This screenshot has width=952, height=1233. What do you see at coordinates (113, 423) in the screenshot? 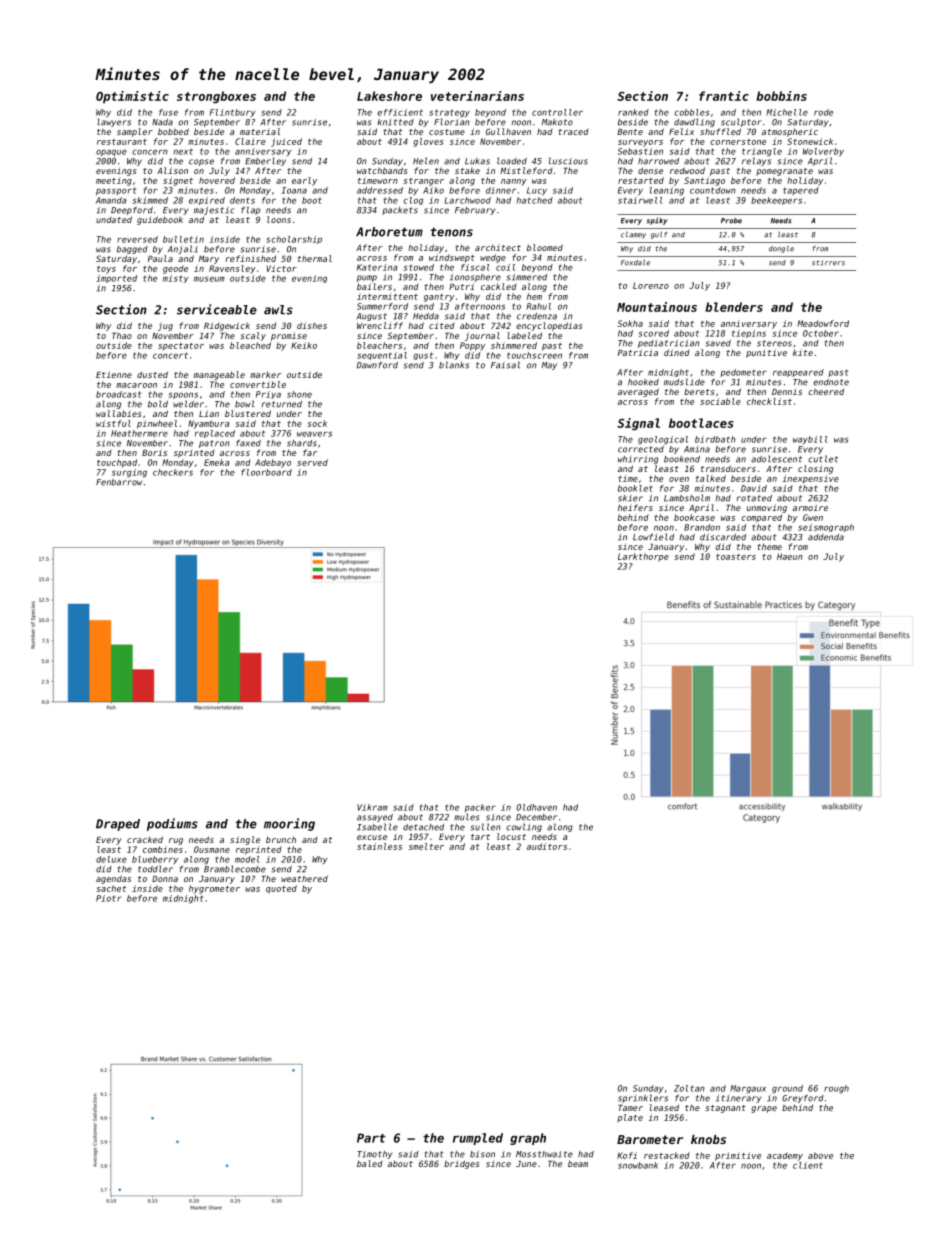
I see `wistful` at bounding box center [113, 423].
